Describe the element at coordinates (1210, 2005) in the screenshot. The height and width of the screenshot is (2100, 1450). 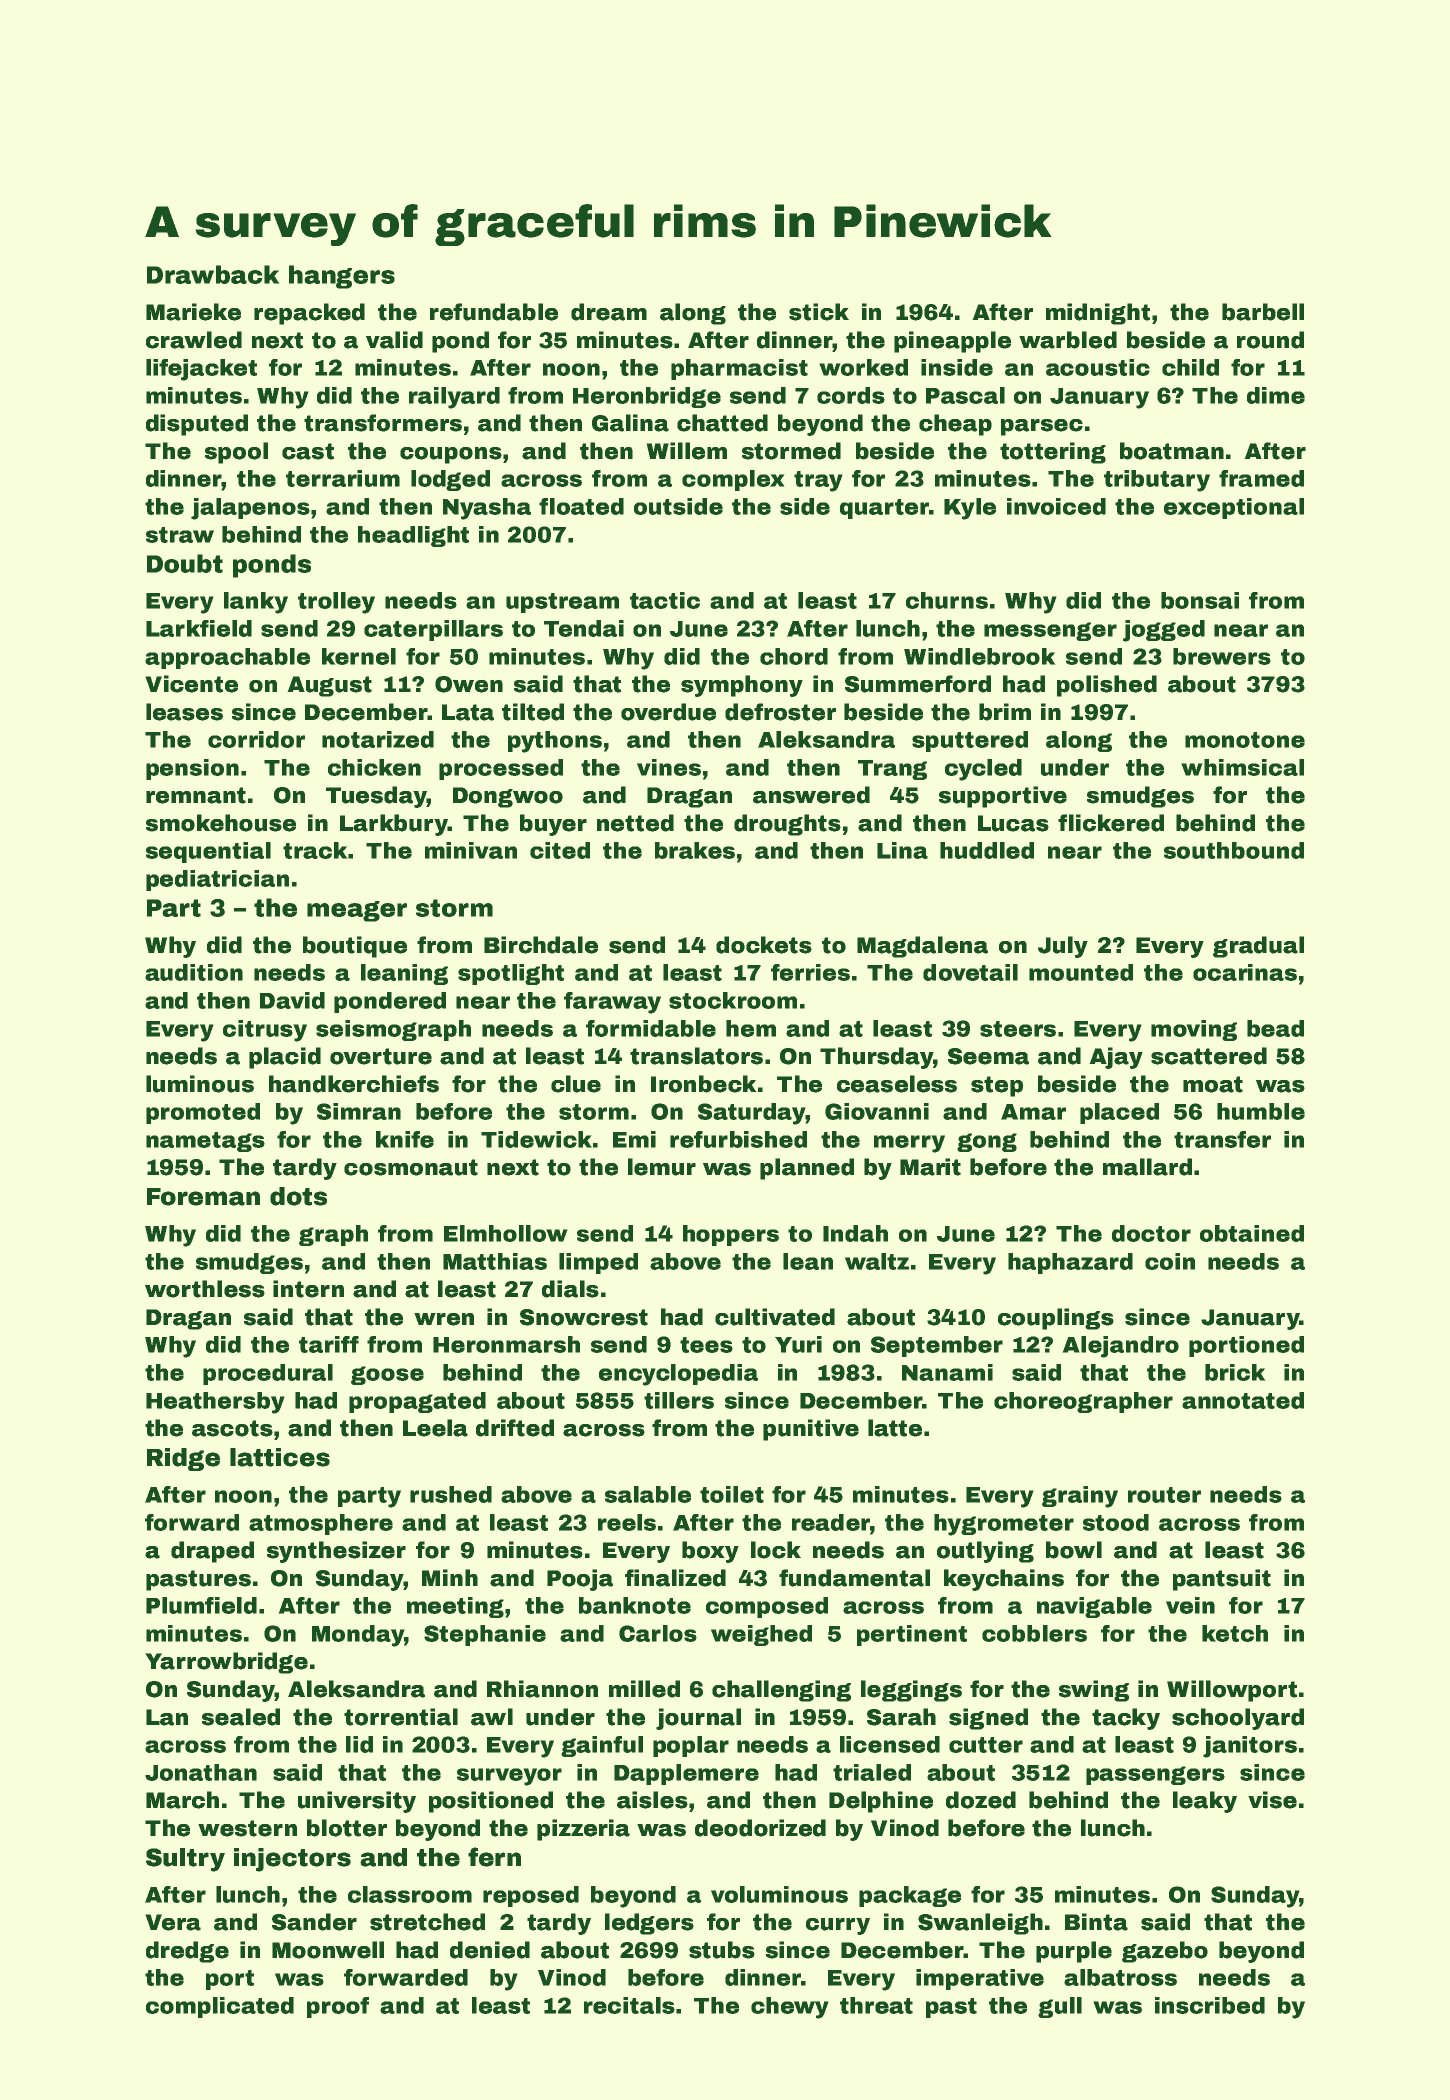
I see `inscribed` at that location.
